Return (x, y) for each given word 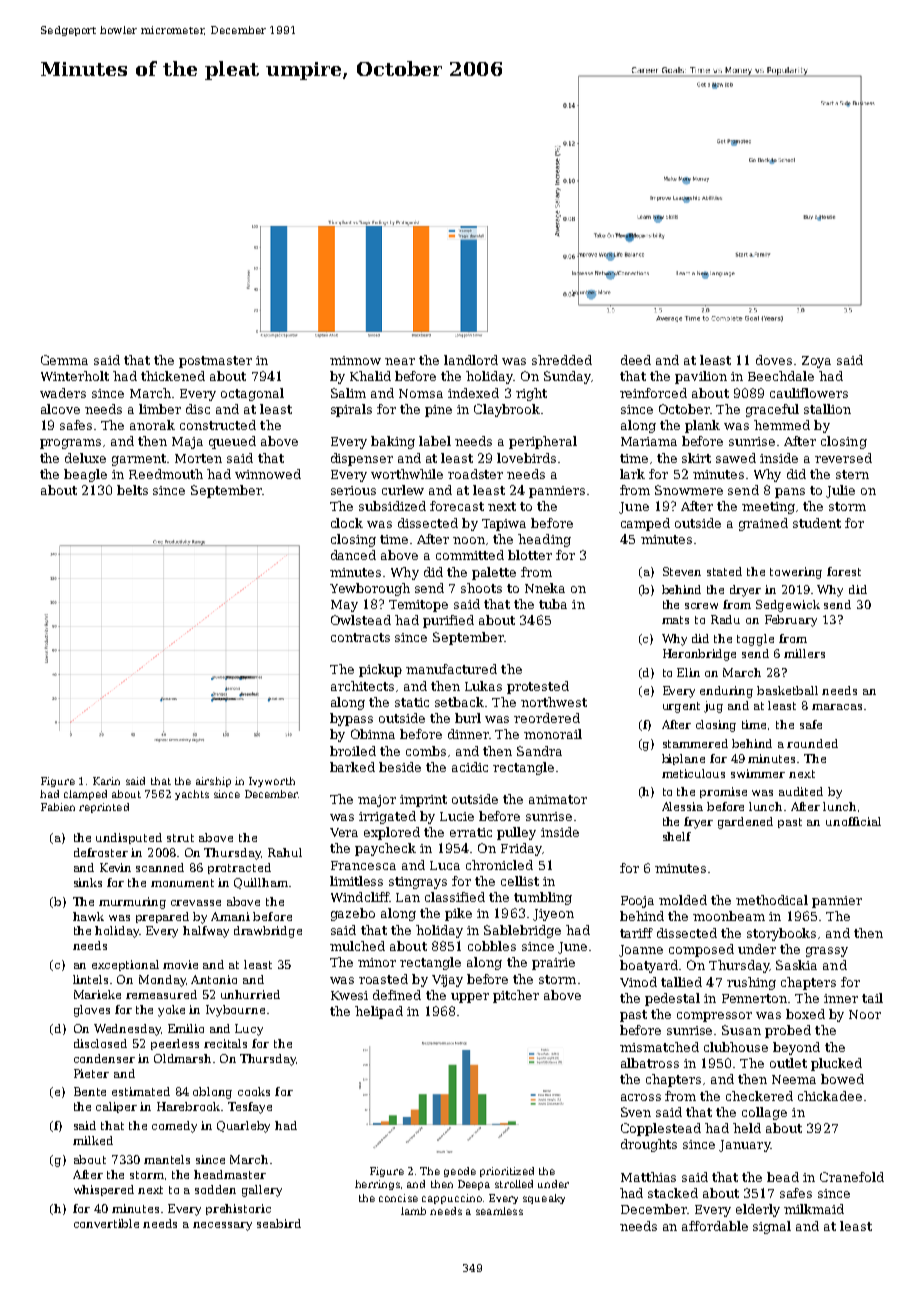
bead (783, 1177)
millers (804, 653)
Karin (106, 781)
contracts (360, 637)
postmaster (215, 362)
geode (460, 1172)
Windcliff (360, 897)
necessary (222, 1226)
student (817, 523)
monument (182, 883)
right (531, 394)
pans (790, 493)
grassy (827, 952)
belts (132, 490)
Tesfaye (250, 1108)
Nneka (545, 588)
